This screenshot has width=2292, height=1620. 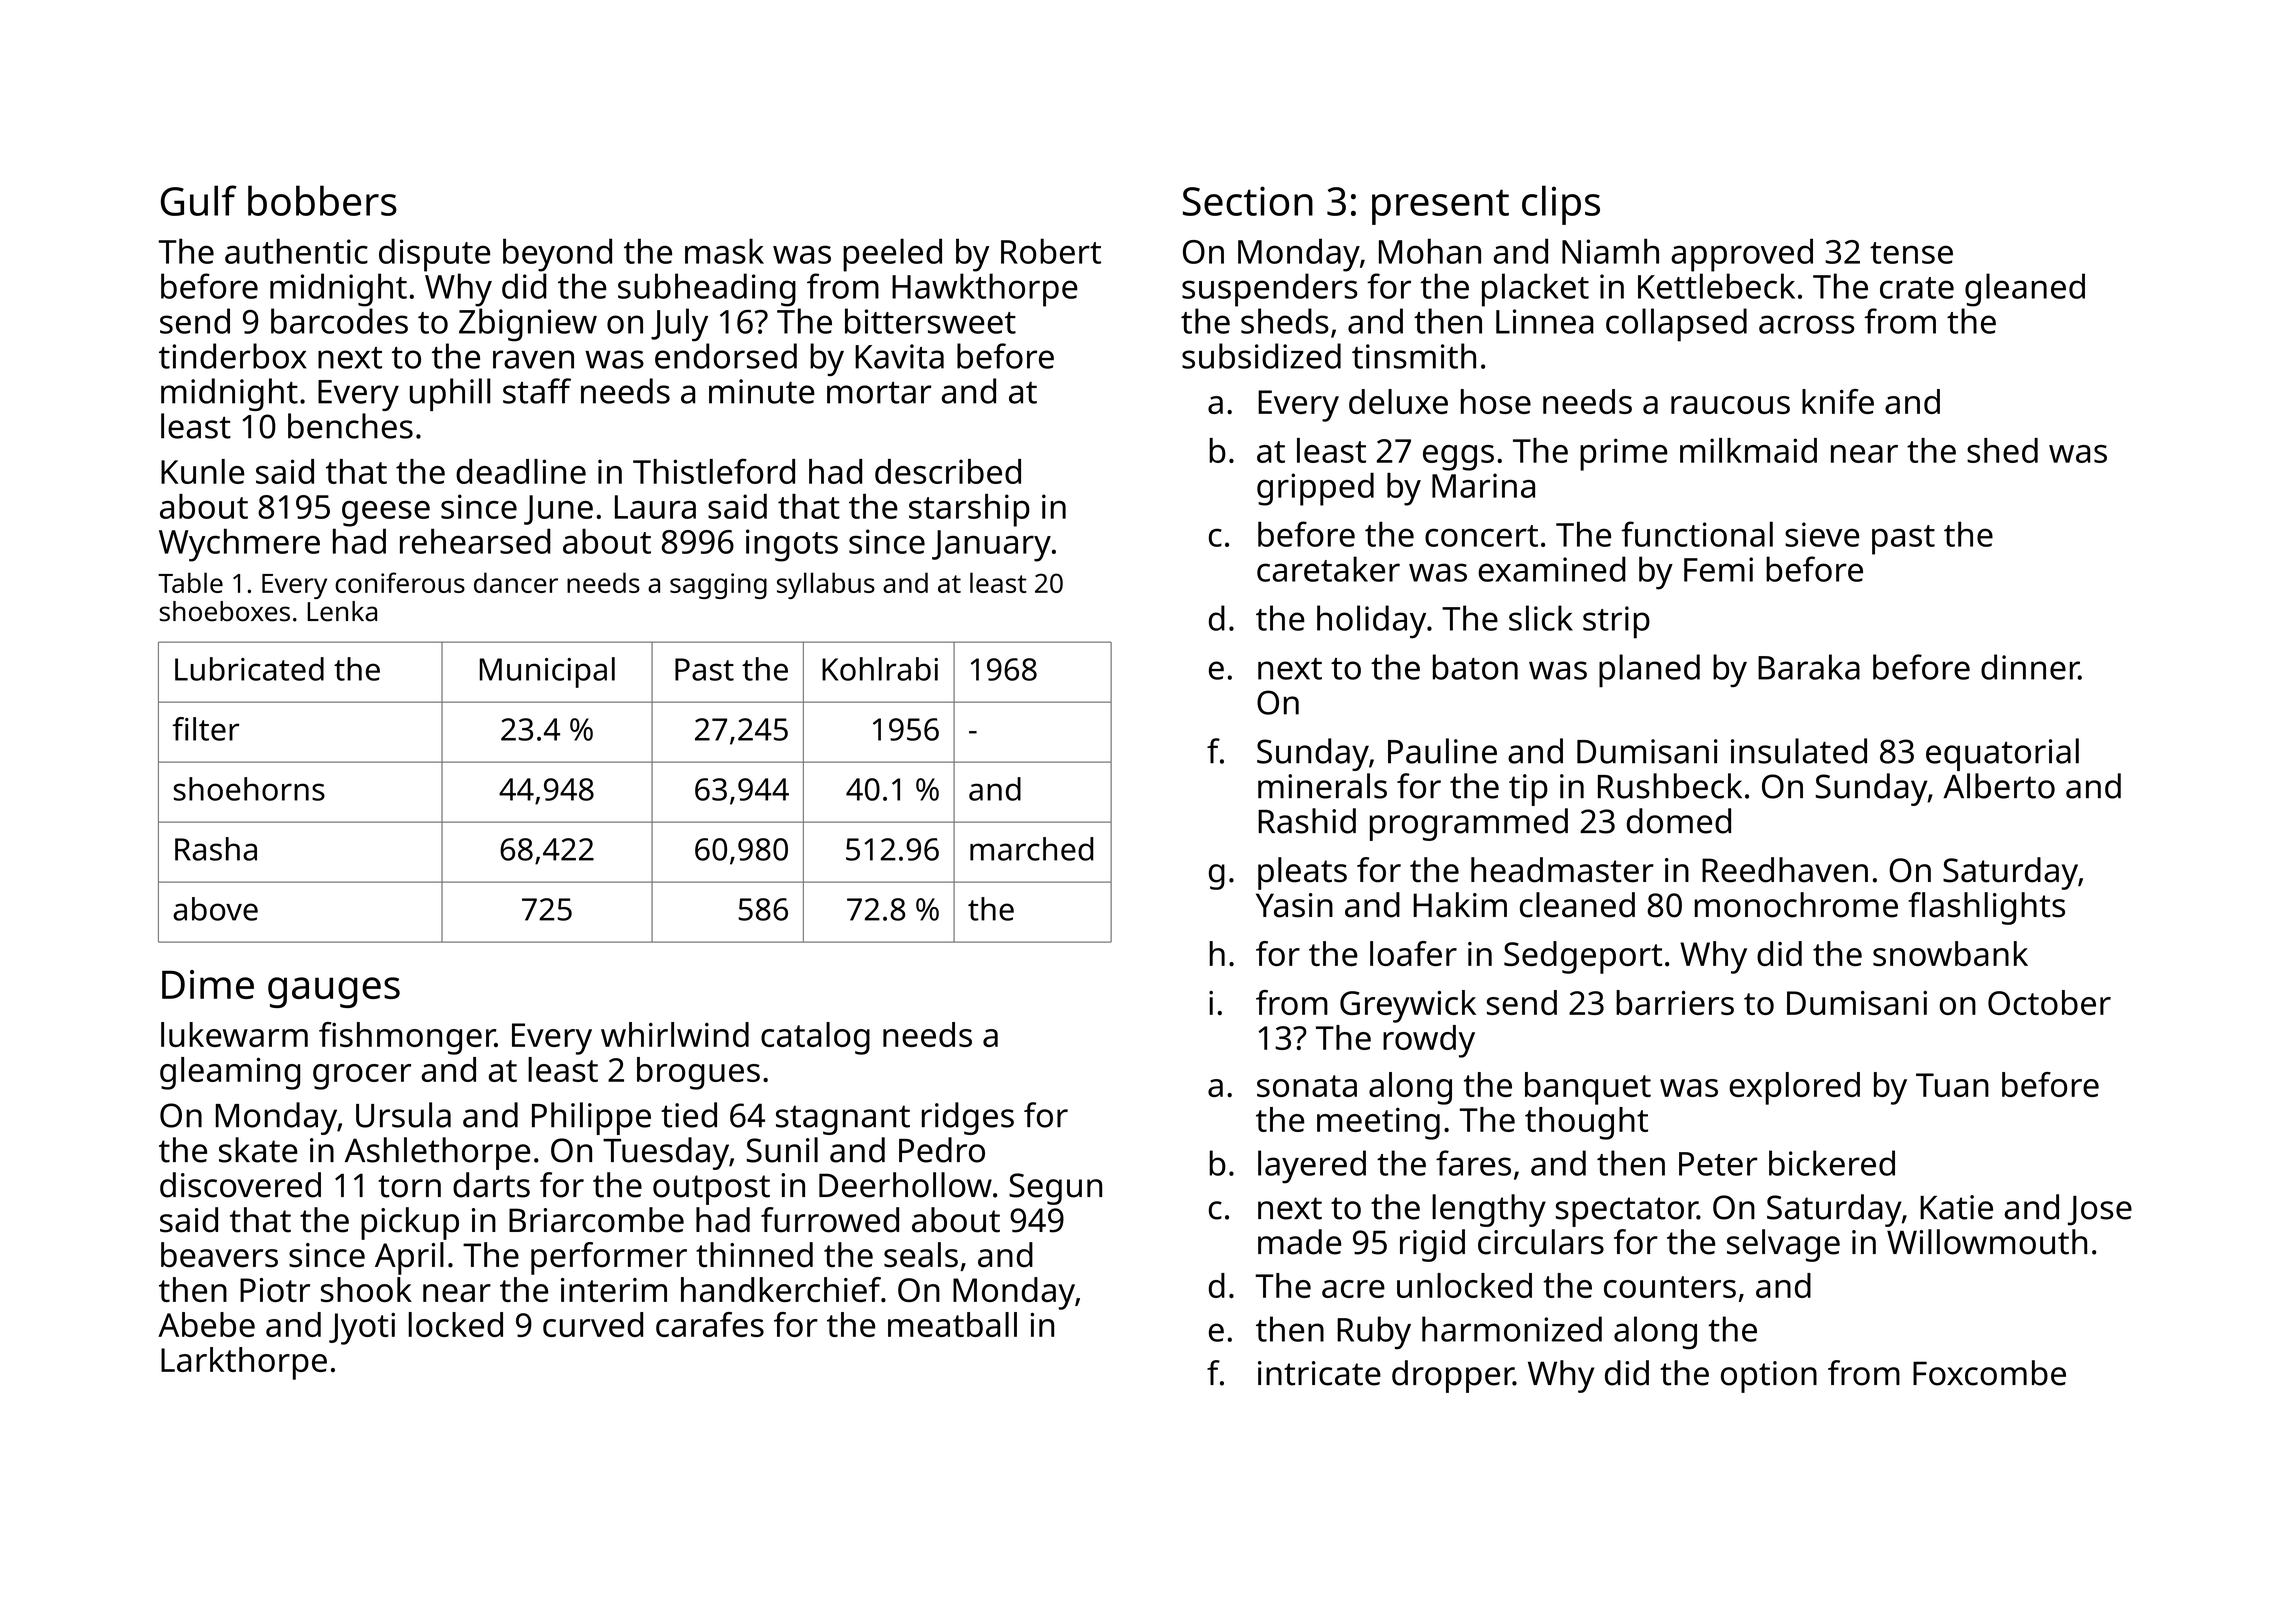 I want to click on tip, so click(x=1528, y=790).
